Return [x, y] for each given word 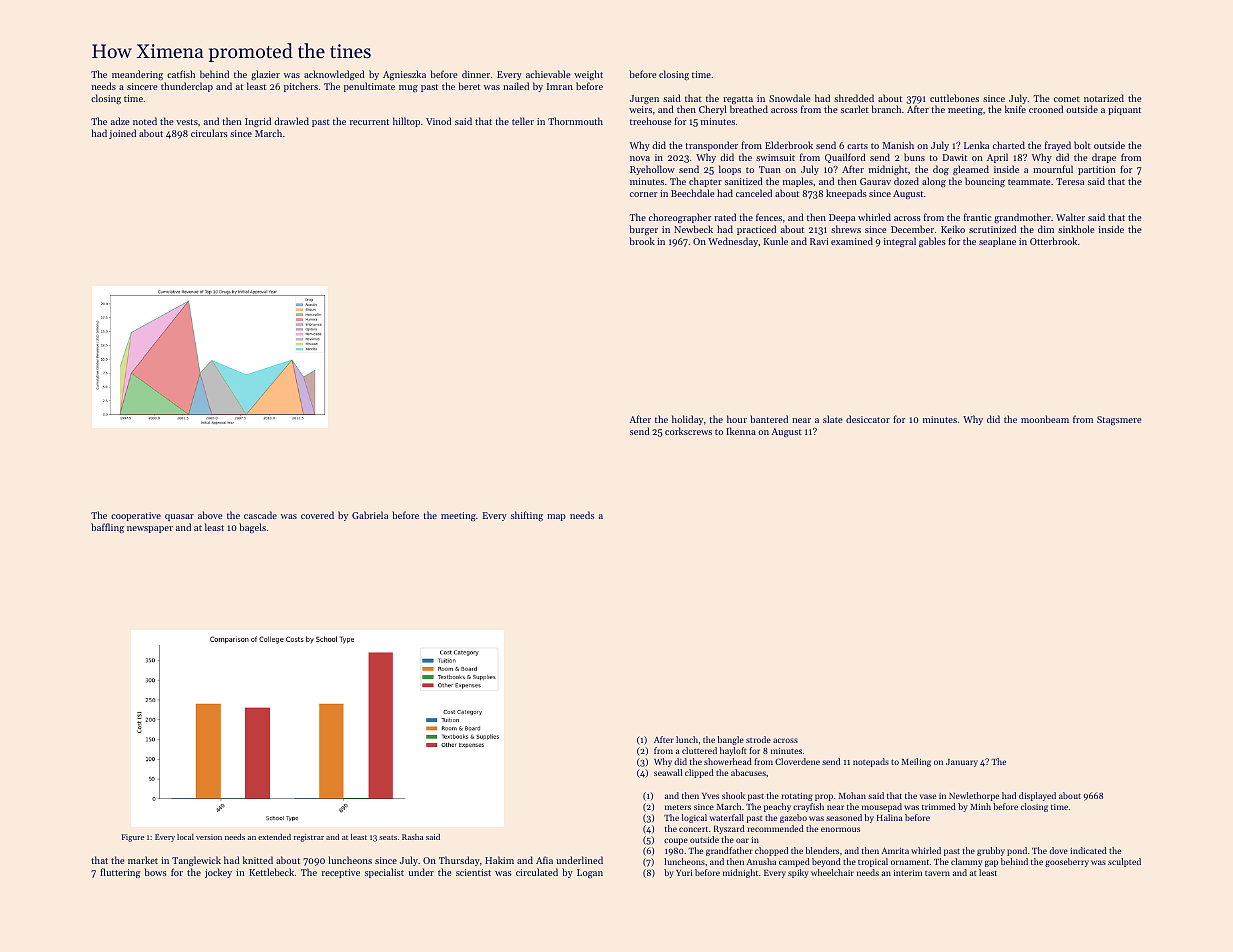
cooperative [136, 516]
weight [588, 75]
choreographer [680, 218]
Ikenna [741, 431]
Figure [133, 838]
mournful [1053, 169]
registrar [309, 838]
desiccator [868, 419]
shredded [854, 98]
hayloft [733, 751]
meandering [137, 75]
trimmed [939, 806]
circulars [209, 133]
